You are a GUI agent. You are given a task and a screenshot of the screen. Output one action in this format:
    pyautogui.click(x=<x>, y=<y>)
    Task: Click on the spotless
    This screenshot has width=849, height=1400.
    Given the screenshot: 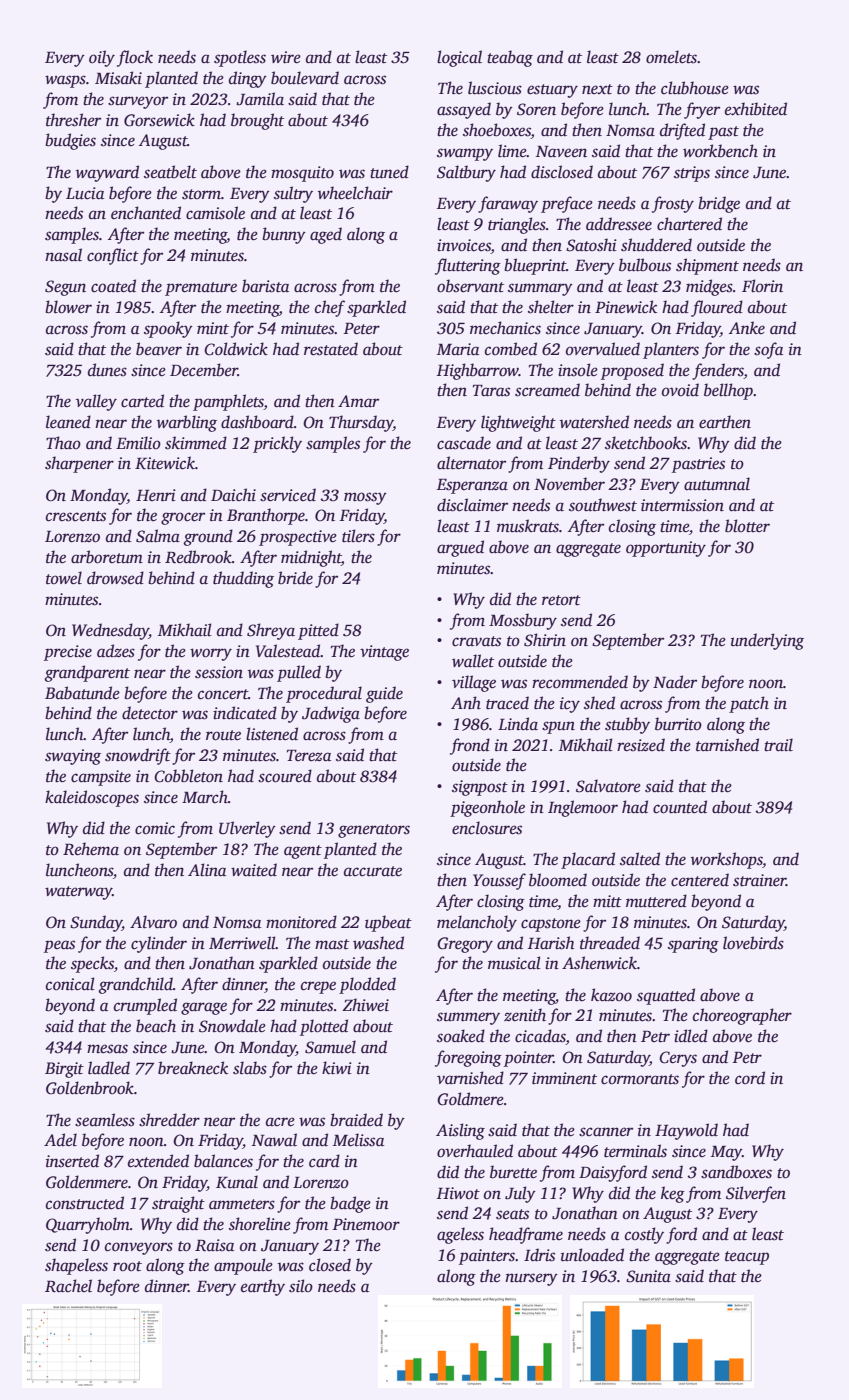 What is the action you would take?
    pyautogui.click(x=240, y=58)
